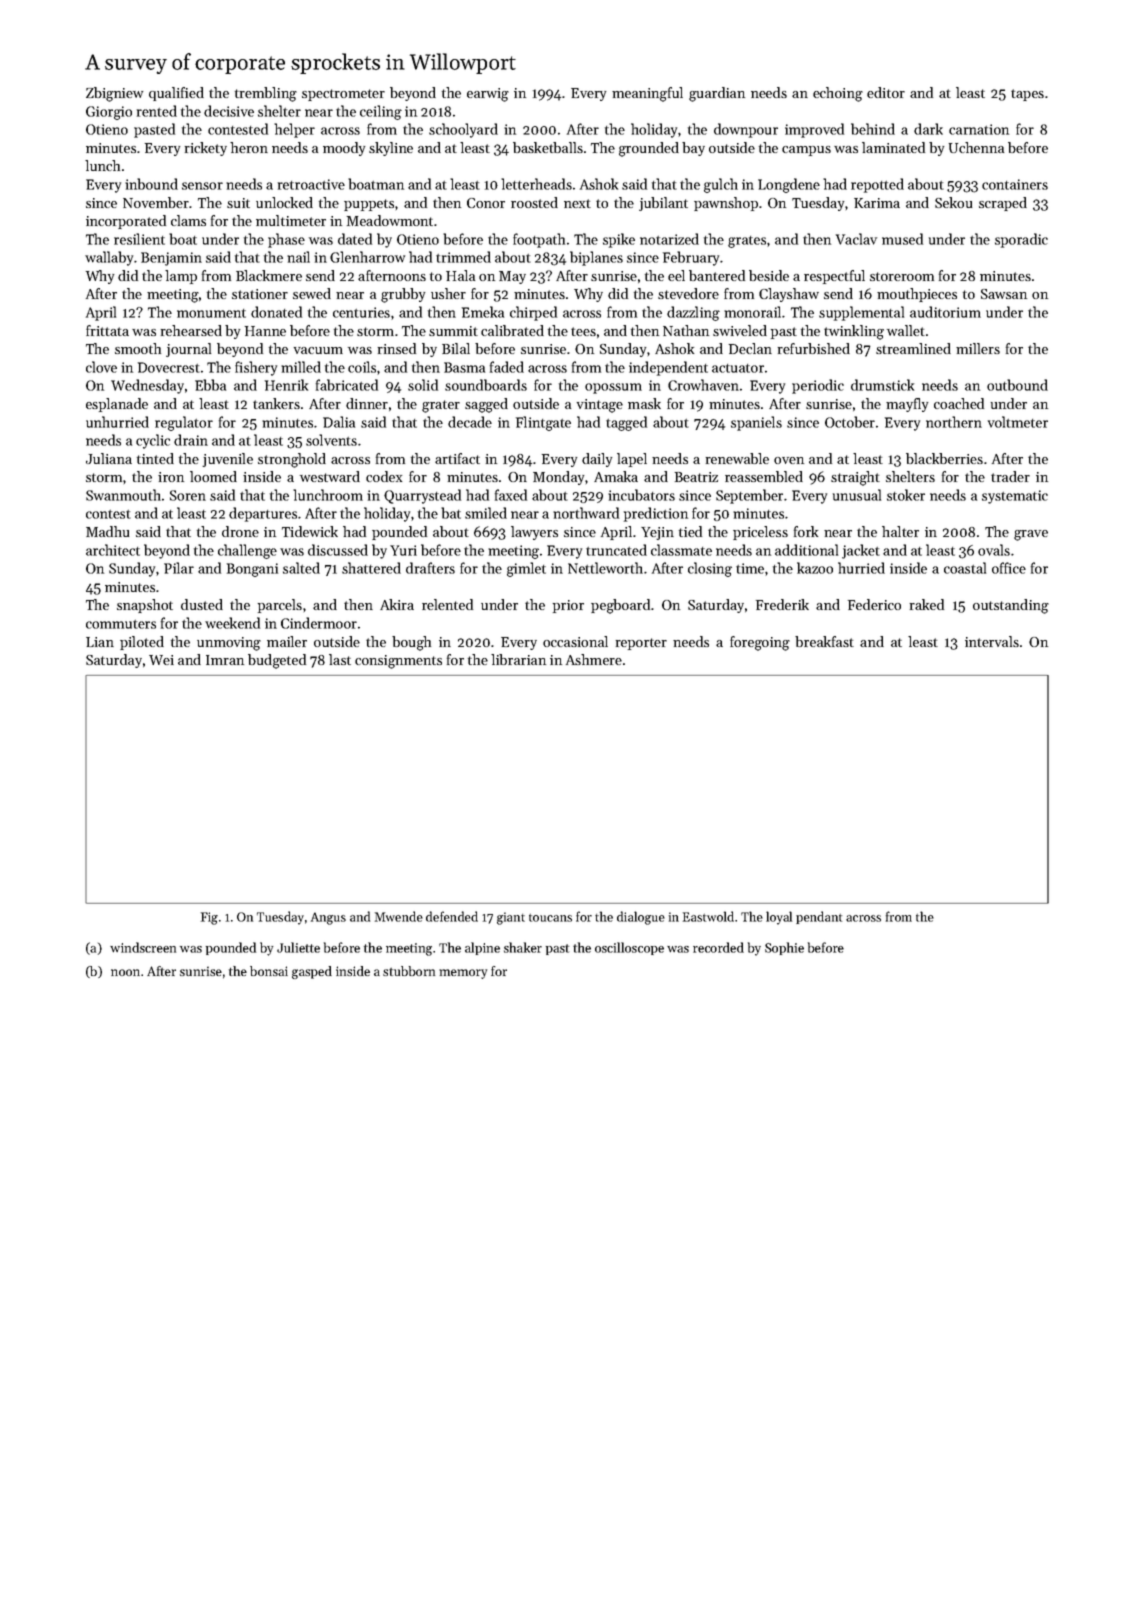 This screenshot has width=1134, height=1604. Describe the element at coordinates (277, 661) in the screenshot. I see `budgeted` at that location.
